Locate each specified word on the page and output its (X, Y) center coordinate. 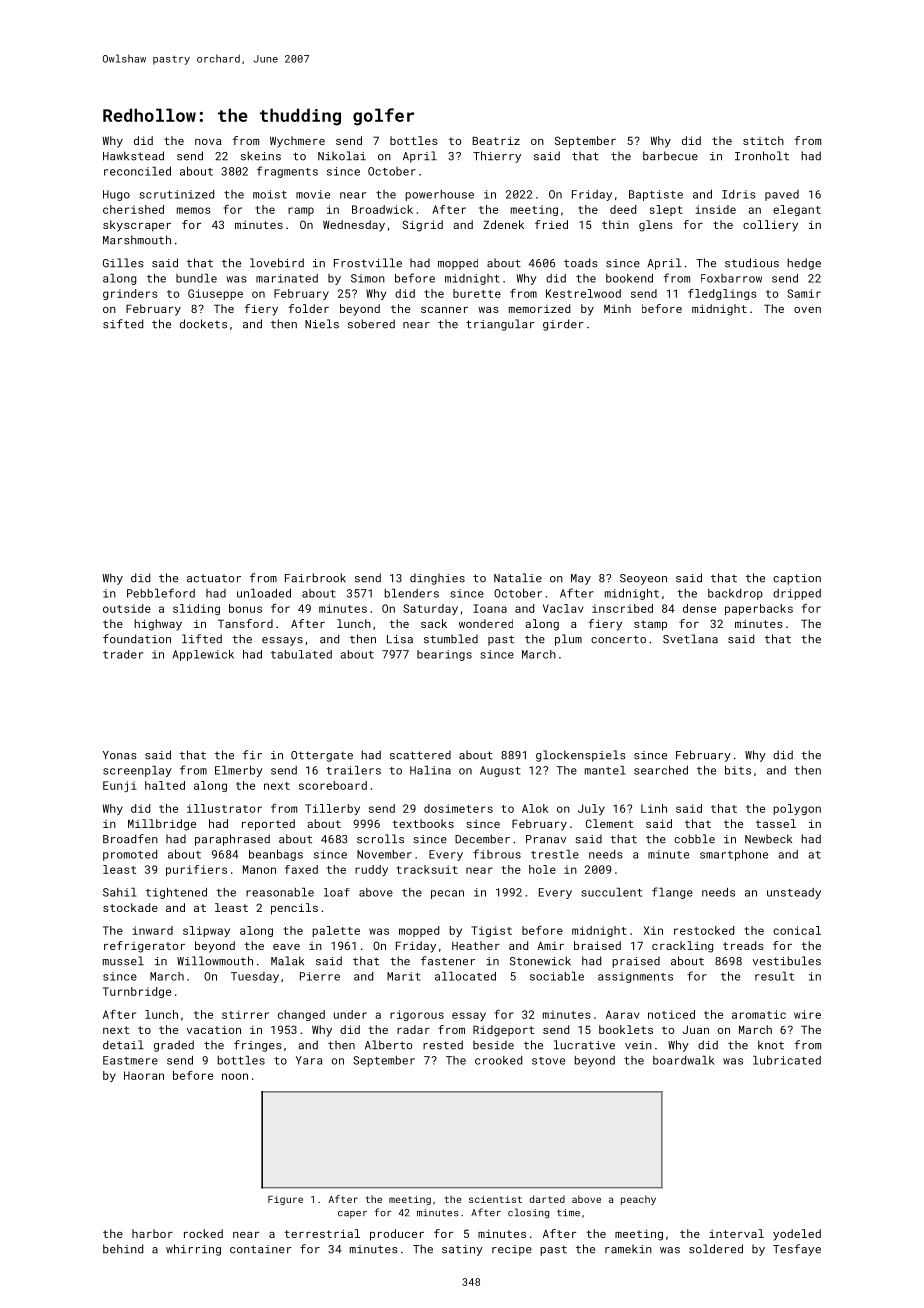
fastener (448, 961)
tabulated (301, 654)
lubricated (787, 1060)
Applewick (203, 655)
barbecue (670, 156)
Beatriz (496, 140)
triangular (500, 325)
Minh (617, 308)
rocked (203, 1233)
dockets (203, 324)
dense (699, 608)
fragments (287, 172)
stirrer (245, 1014)
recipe (512, 1250)
